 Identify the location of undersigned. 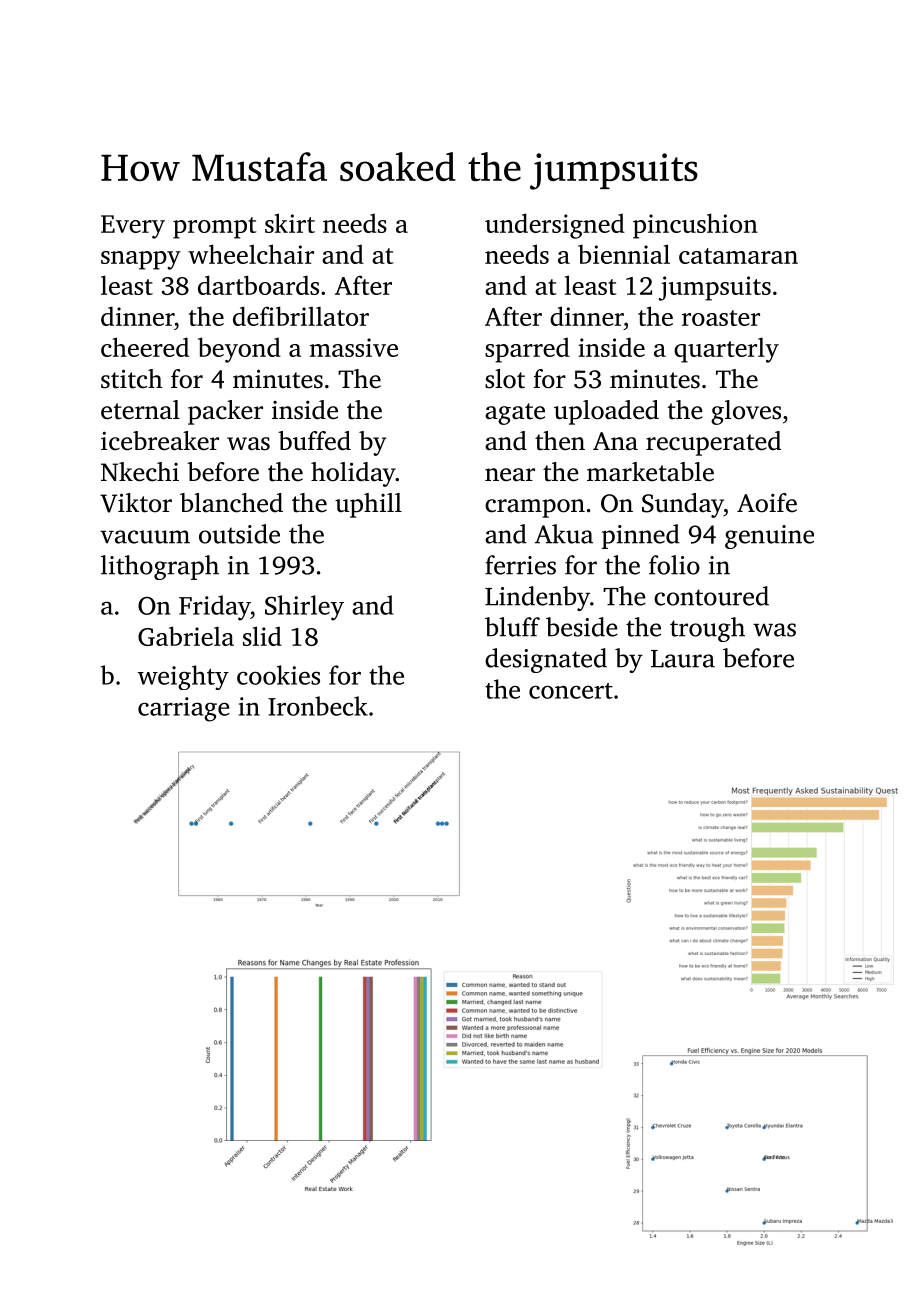
(555, 226).
